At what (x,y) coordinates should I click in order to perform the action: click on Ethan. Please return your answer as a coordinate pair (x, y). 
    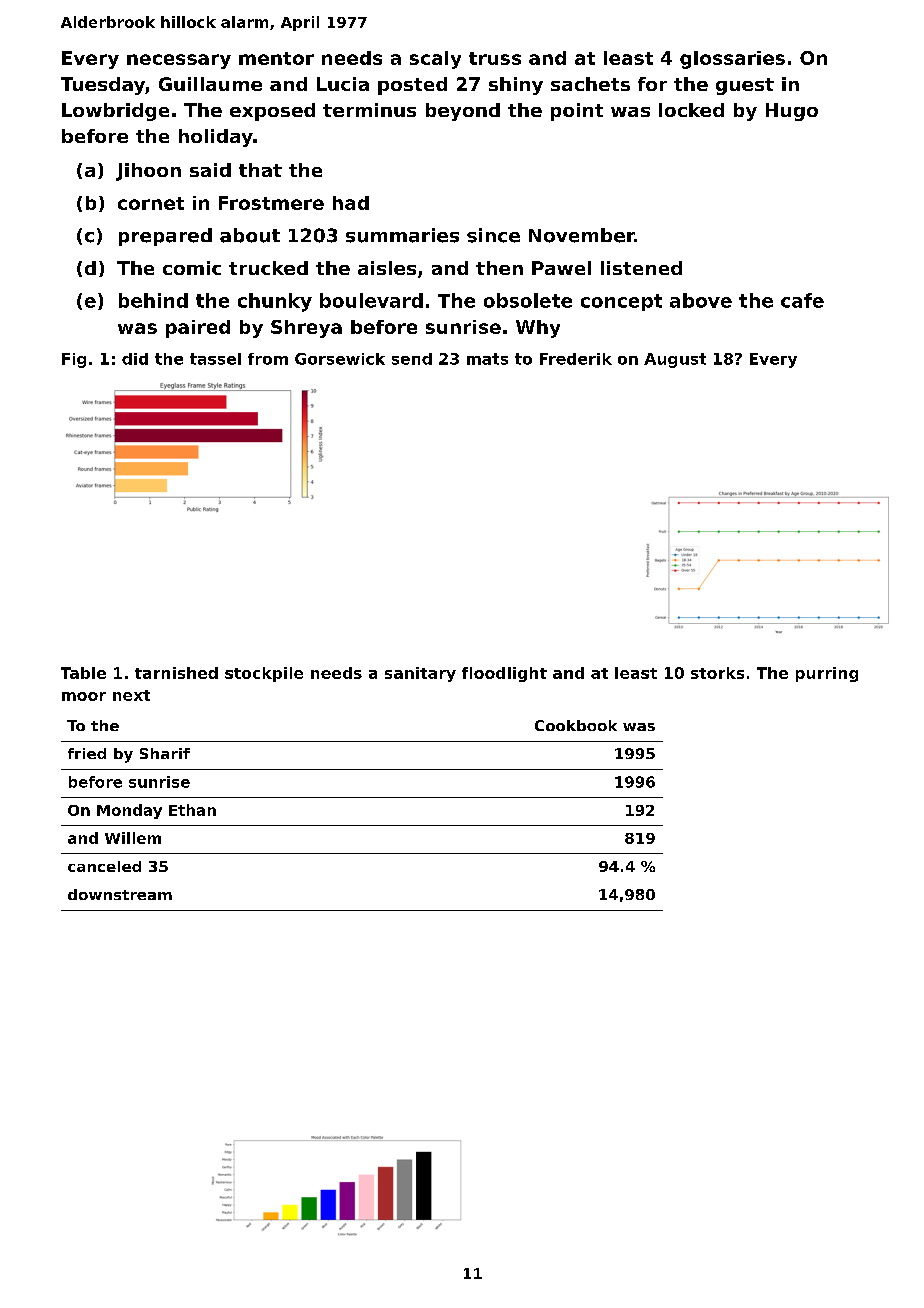
    Looking at the image, I should click on (192, 810).
